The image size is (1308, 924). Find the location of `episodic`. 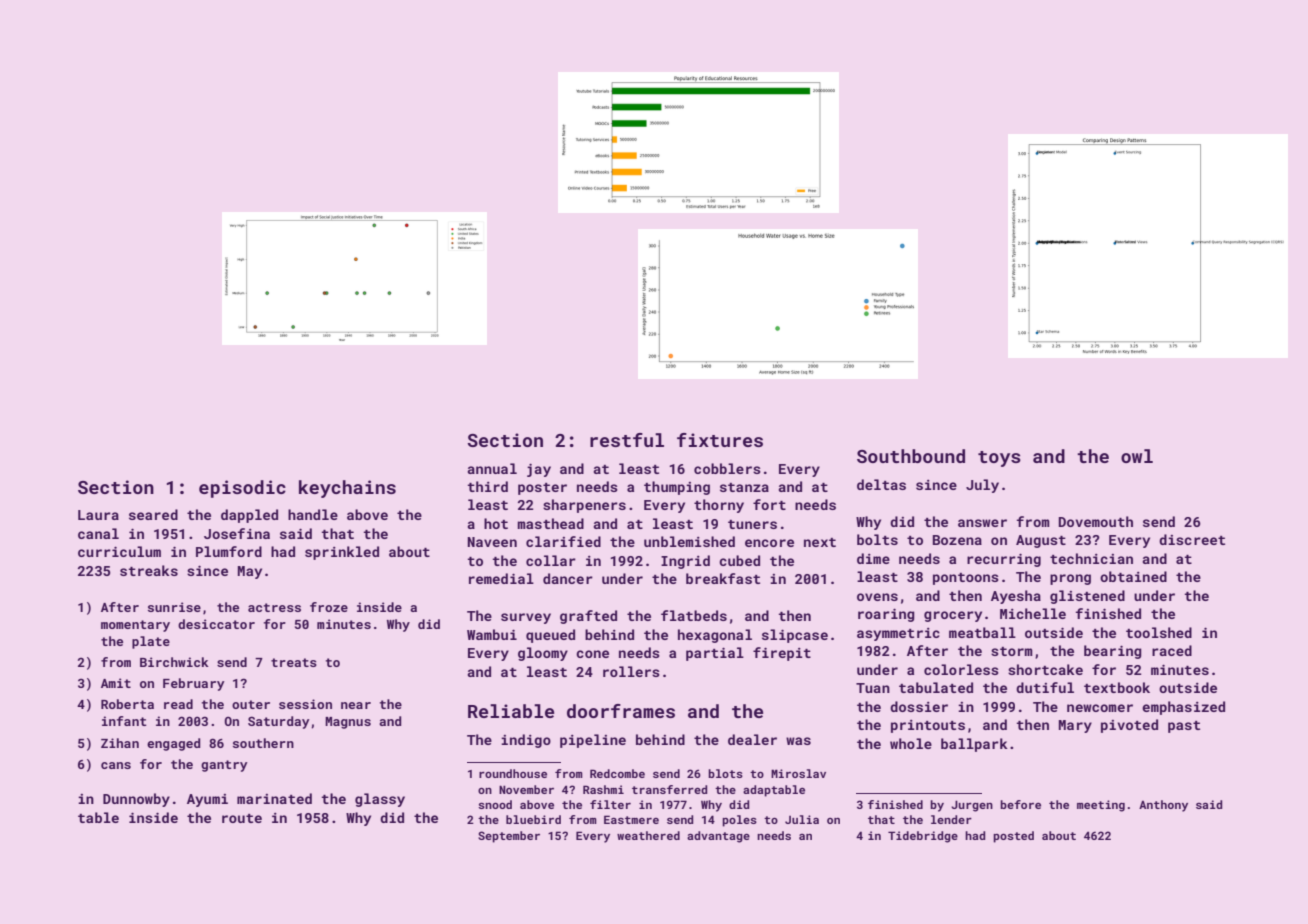

episodic is located at coordinates (242, 489).
